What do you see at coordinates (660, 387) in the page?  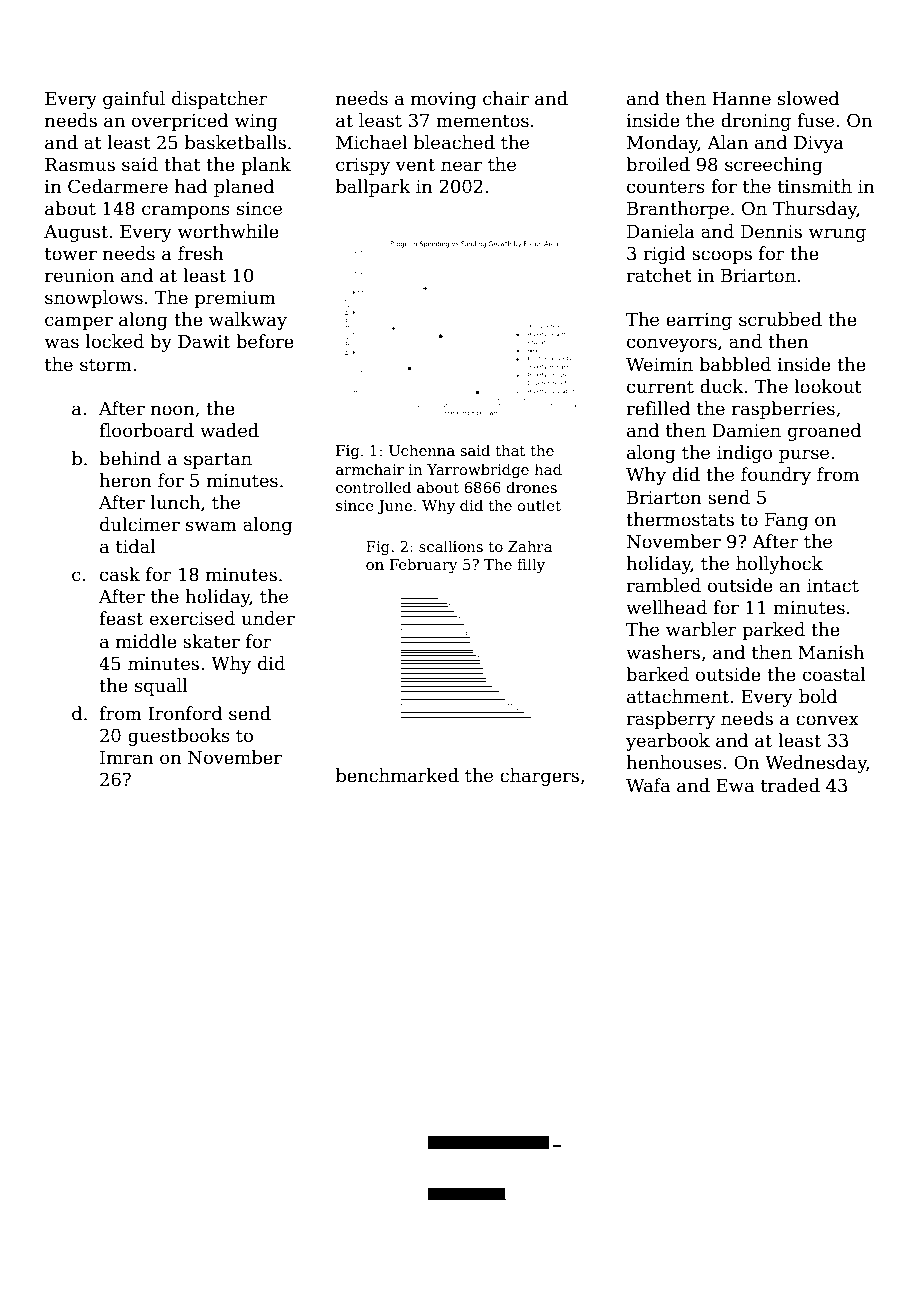 I see `current` at bounding box center [660, 387].
